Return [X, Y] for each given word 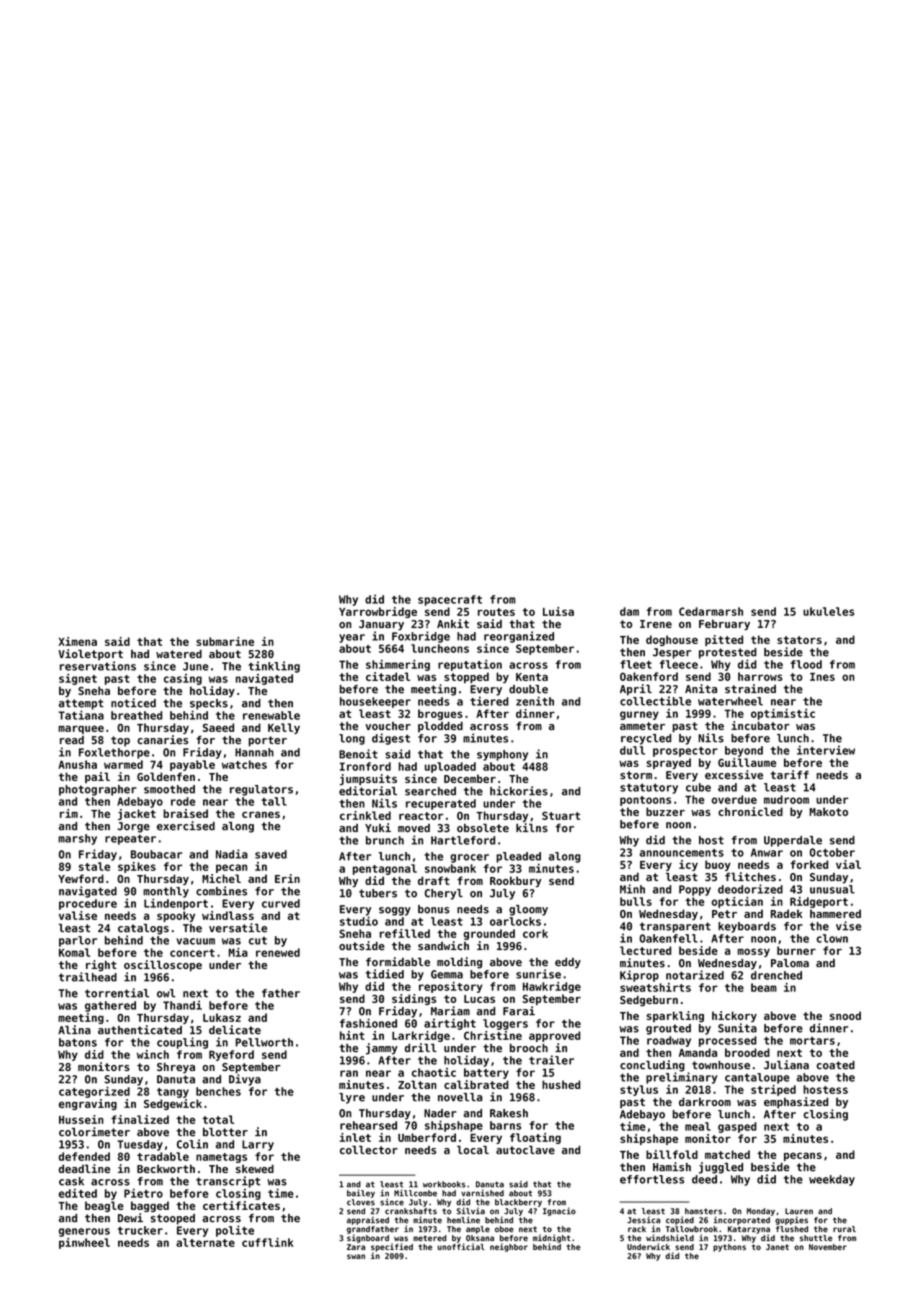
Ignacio [559, 1211]
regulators [261, 790]
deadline [84, 1168]
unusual [832, 889]
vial [848, 864]
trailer [551, 1060]
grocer [469, 858]
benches [218, 1091]
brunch [385, 840]
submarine [225, 641]
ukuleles [828, 611]
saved [271, 854]
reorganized [519, 637]
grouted [668, 1029]
